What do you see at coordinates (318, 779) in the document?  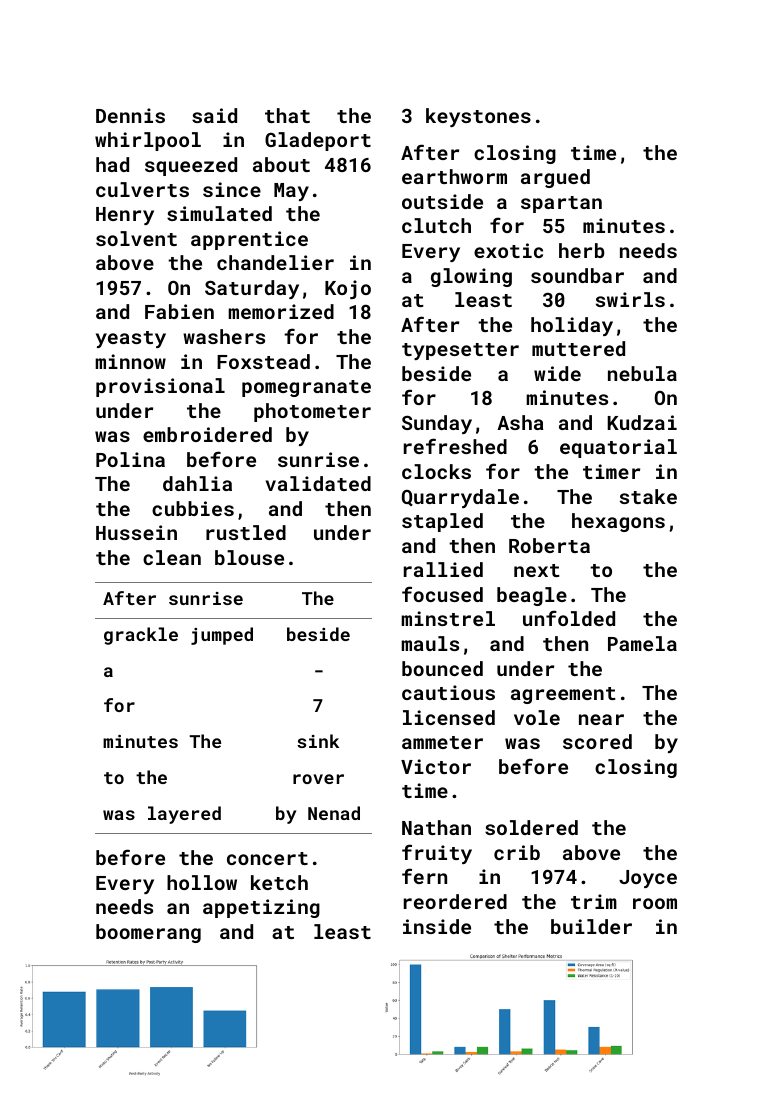 I see `rover` at bounding box center [318, 779].
